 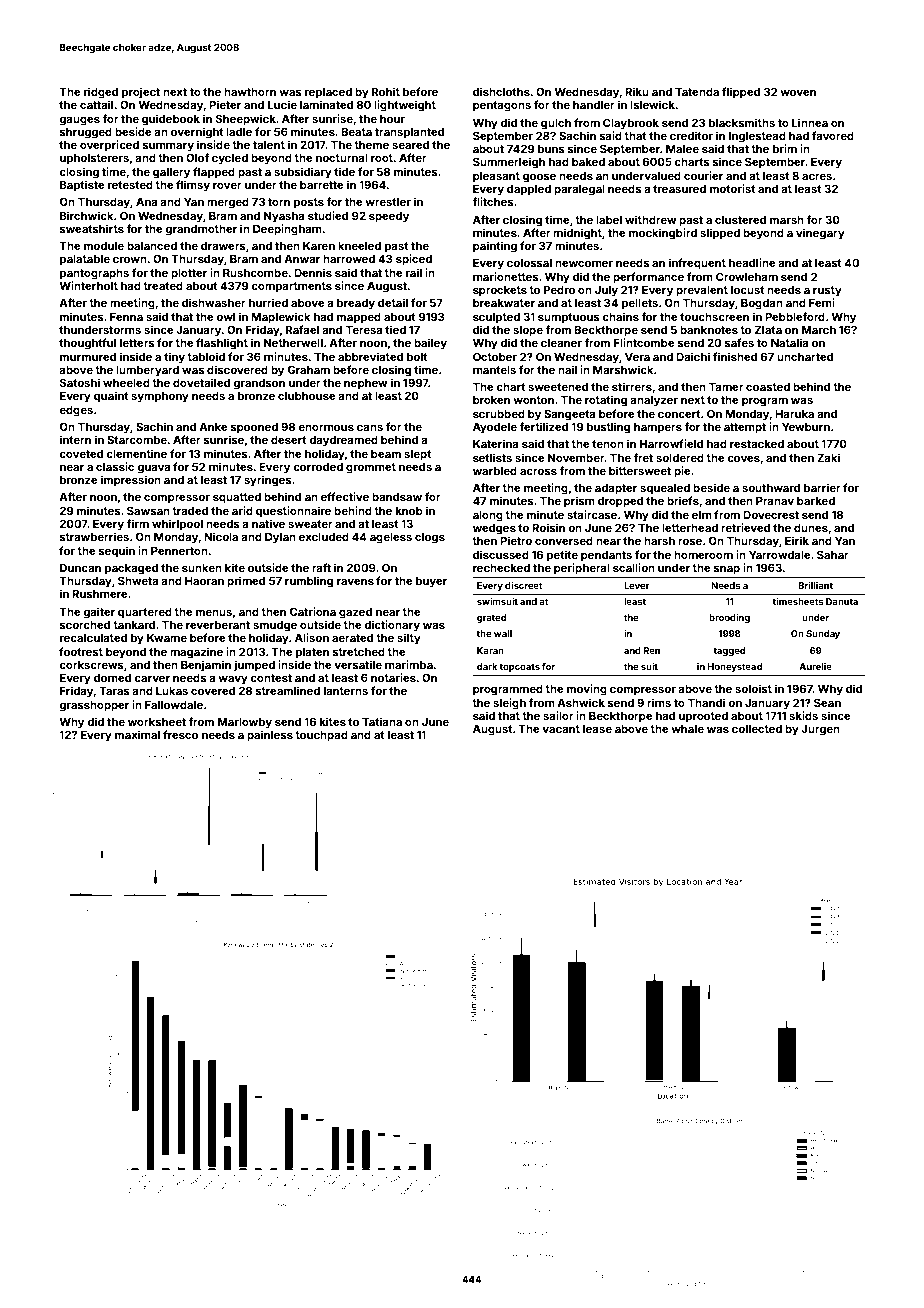 I want to click on dishcloths, so click(x=501, y=91).
